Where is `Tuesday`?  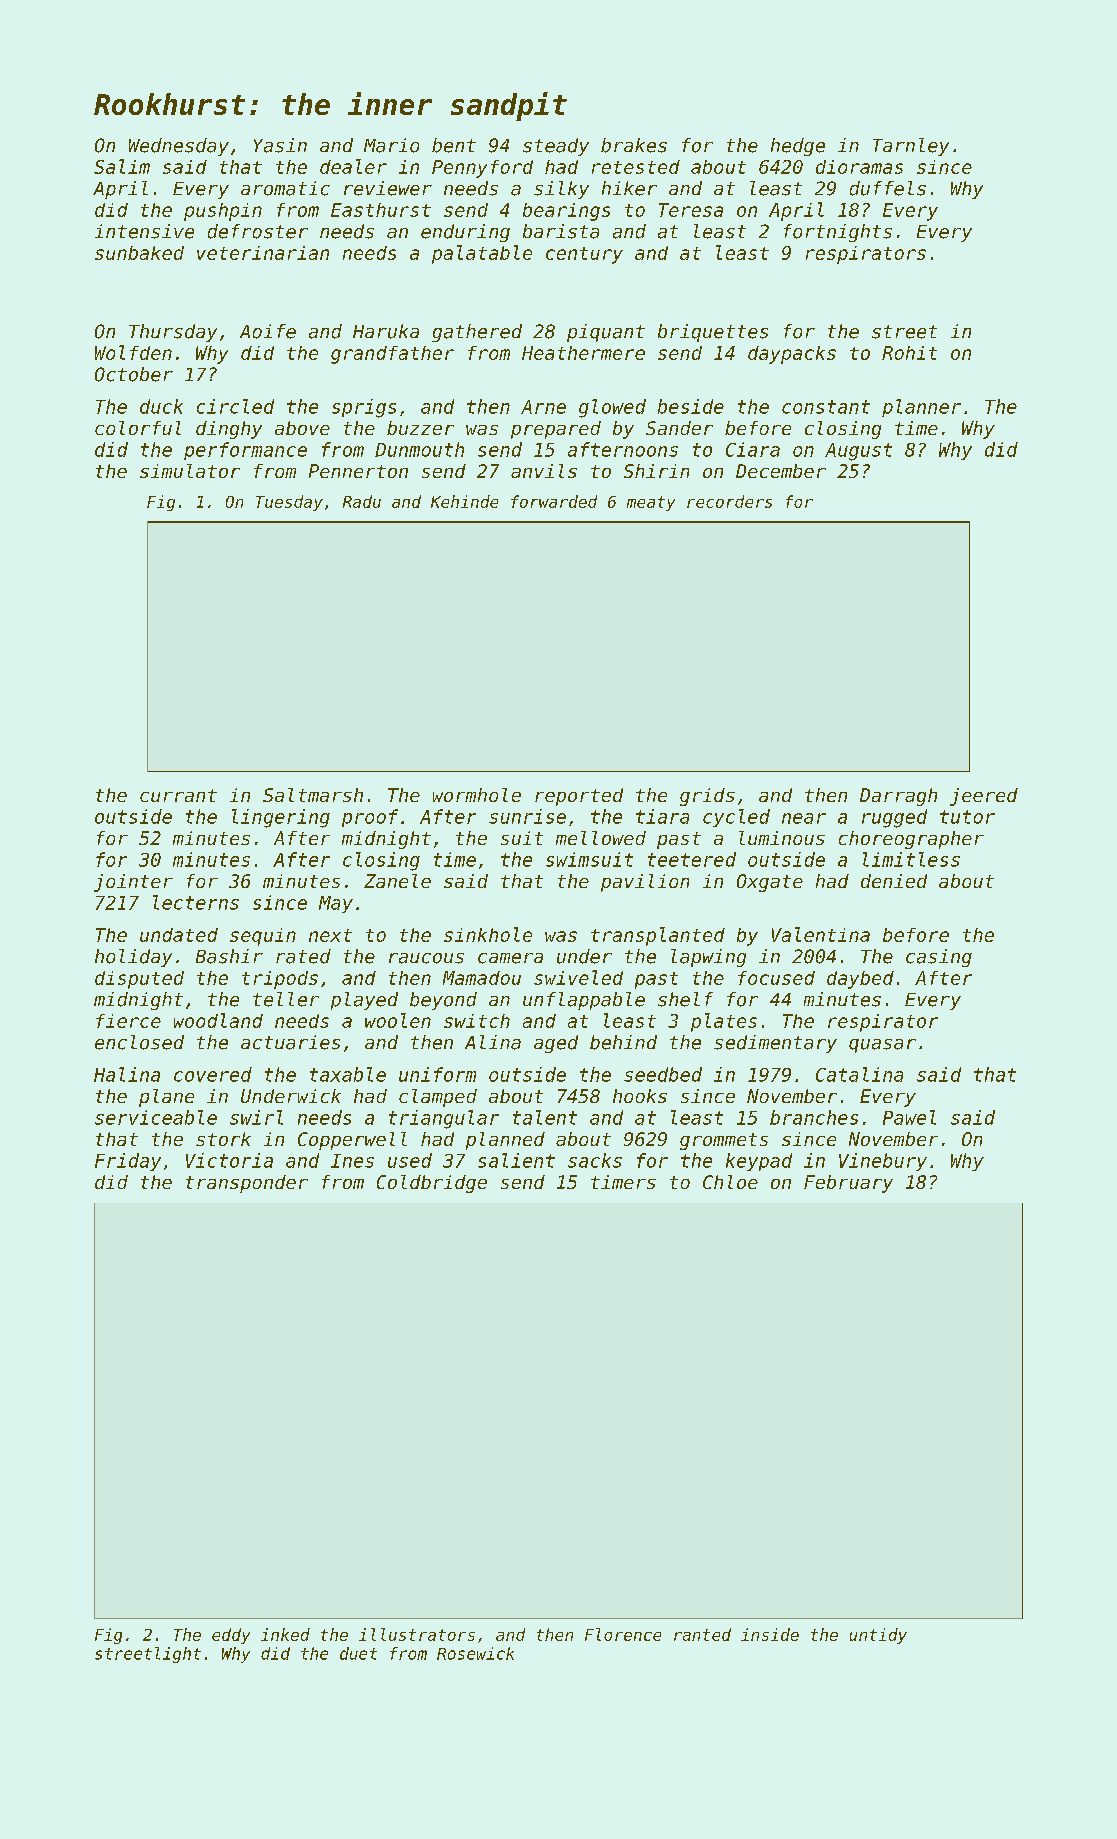 Tuesday is located at coordinates (289, 503).
